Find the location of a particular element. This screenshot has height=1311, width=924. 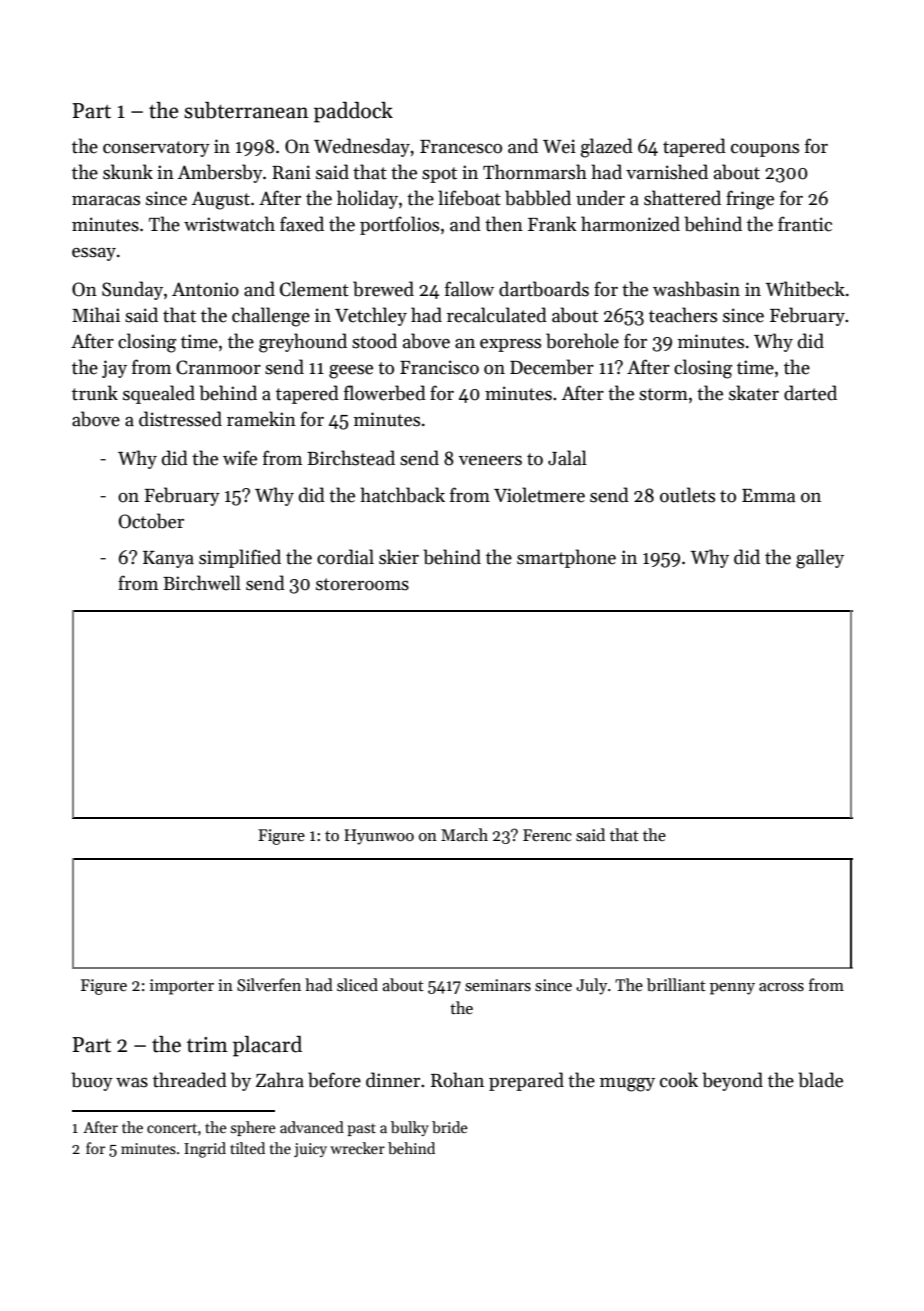

sliced is located at coordinates (357, 984).
